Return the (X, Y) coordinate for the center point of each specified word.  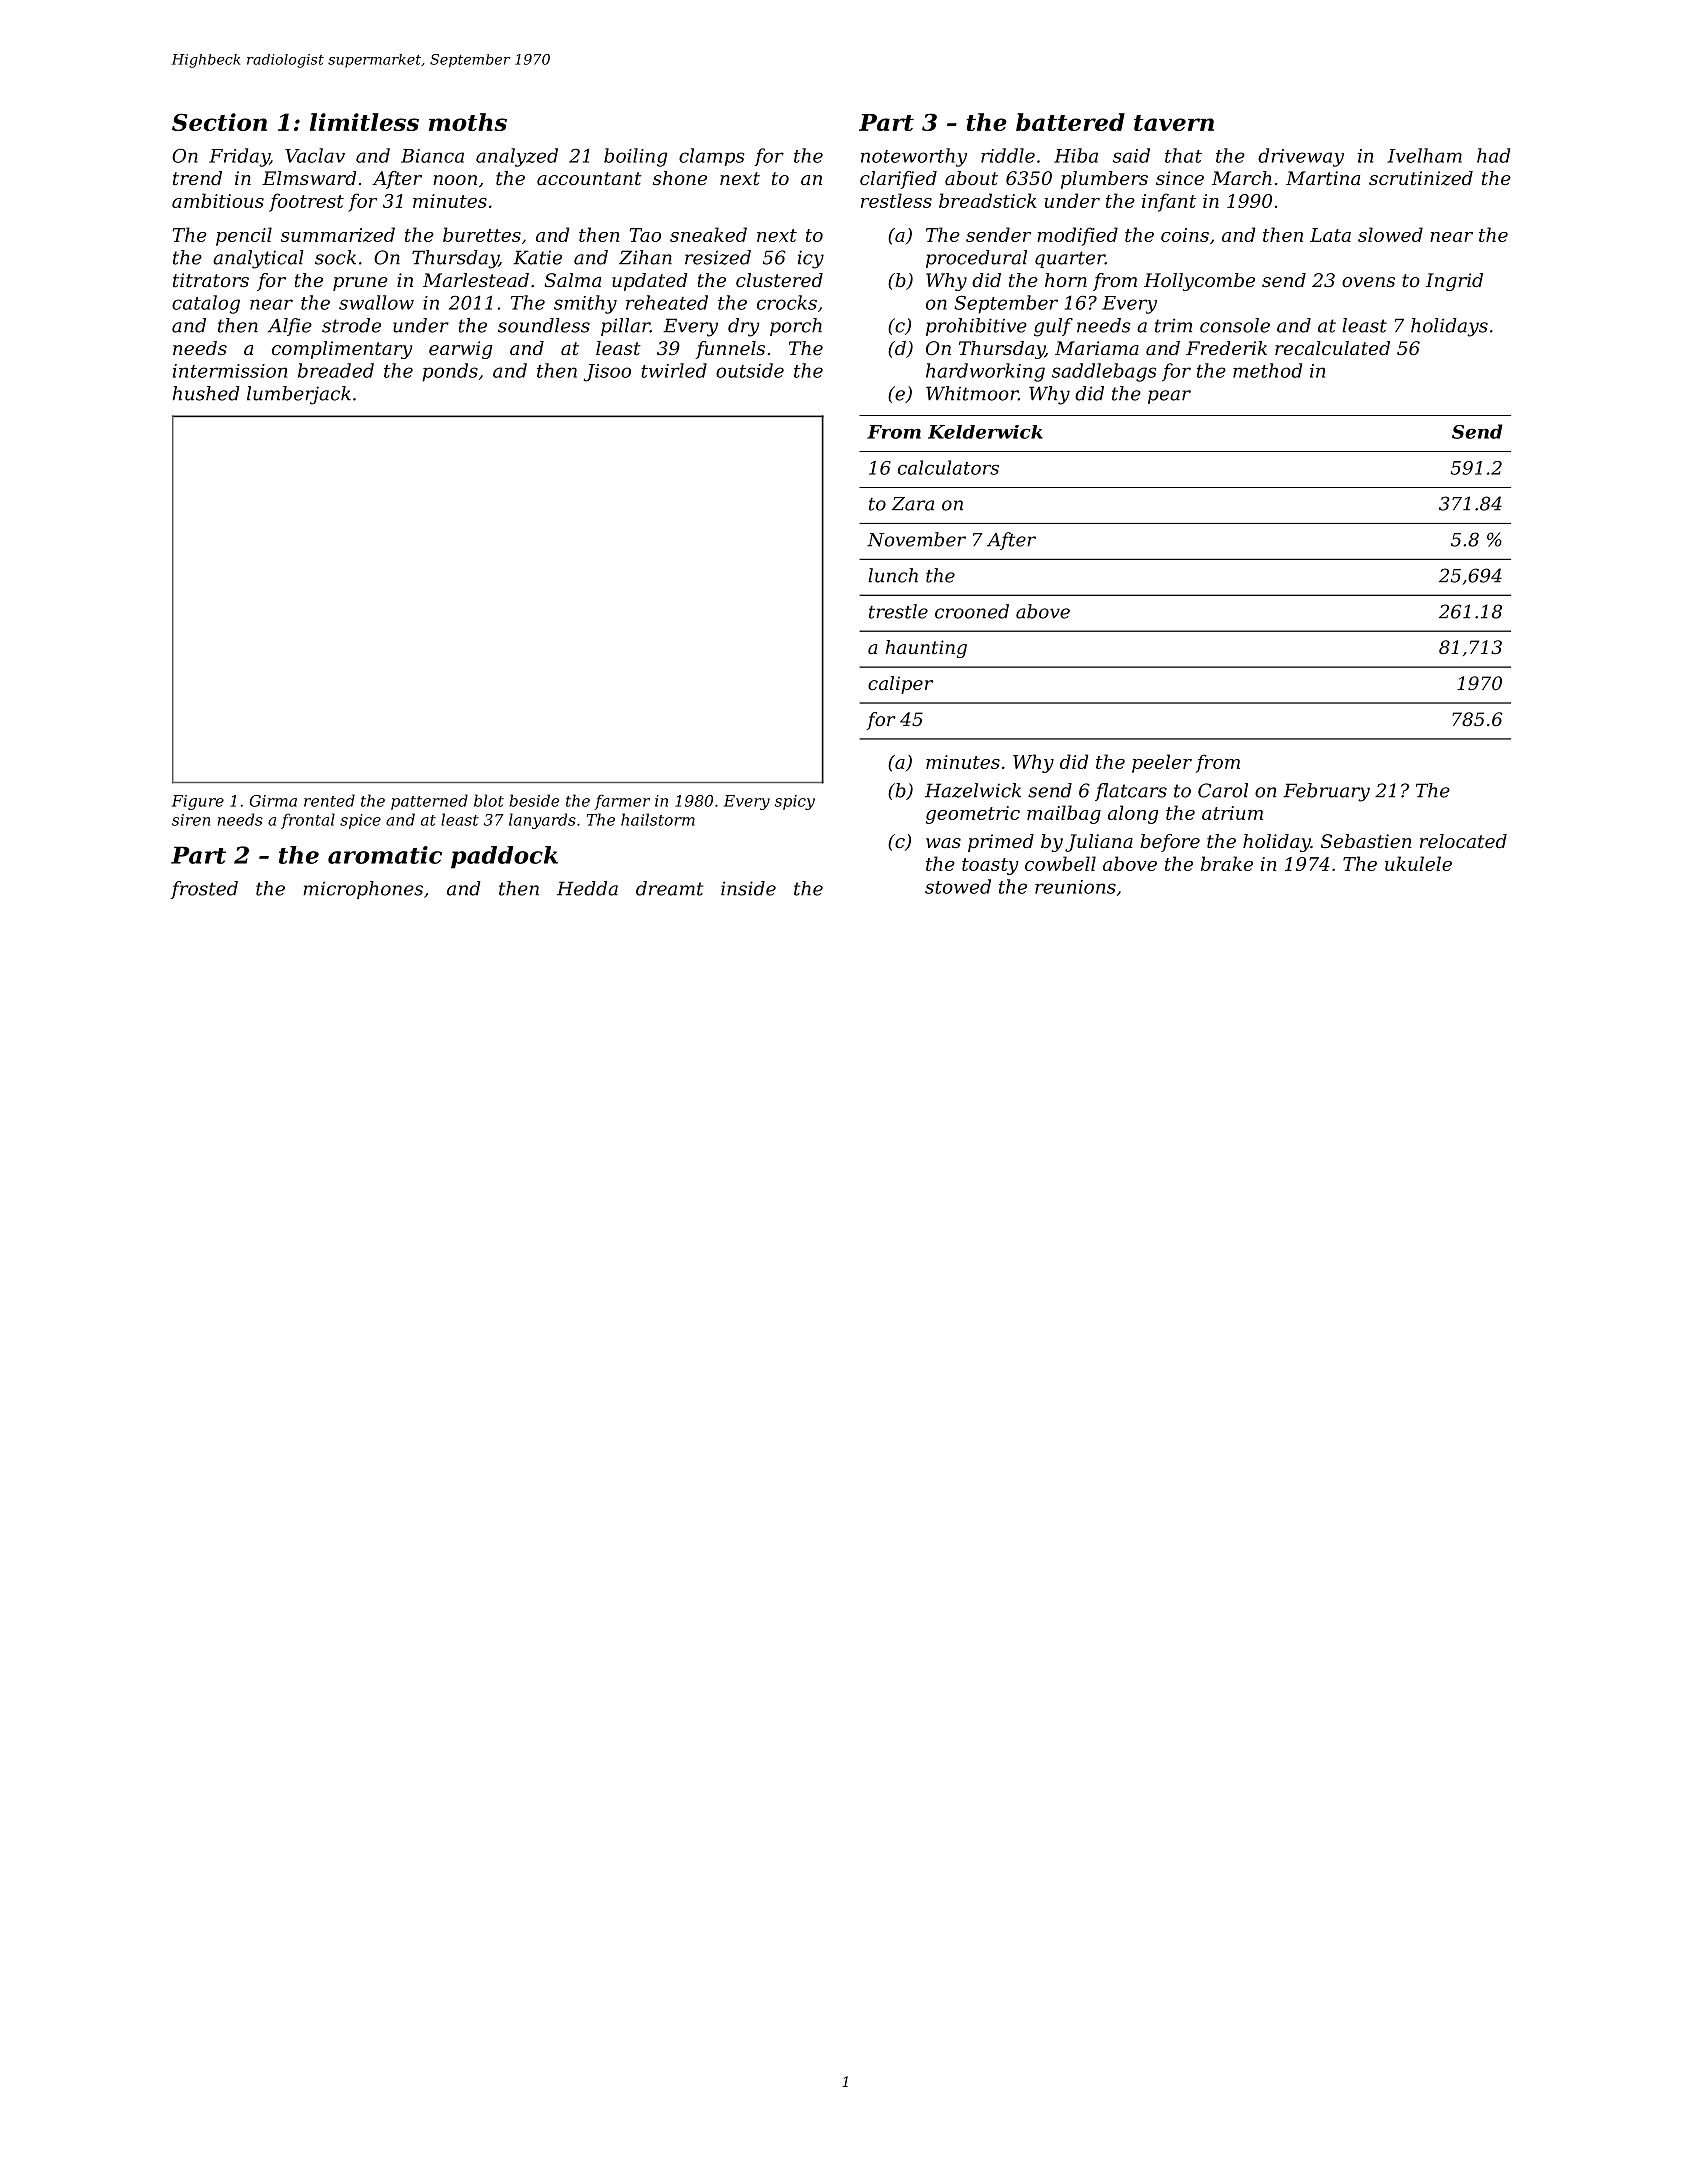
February (1326, 792)
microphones (363, 890)
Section (219, 122)
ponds (450, 372)
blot (489, 800)
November (916, 539)
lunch (893, 575)
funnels (730, 350)
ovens (1368, 282)
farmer (622, 802)
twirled (674, 370)
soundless (544, 325)
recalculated (1332, 348)
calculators (948, 467)
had (1493, 155)
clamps (711, 157)
